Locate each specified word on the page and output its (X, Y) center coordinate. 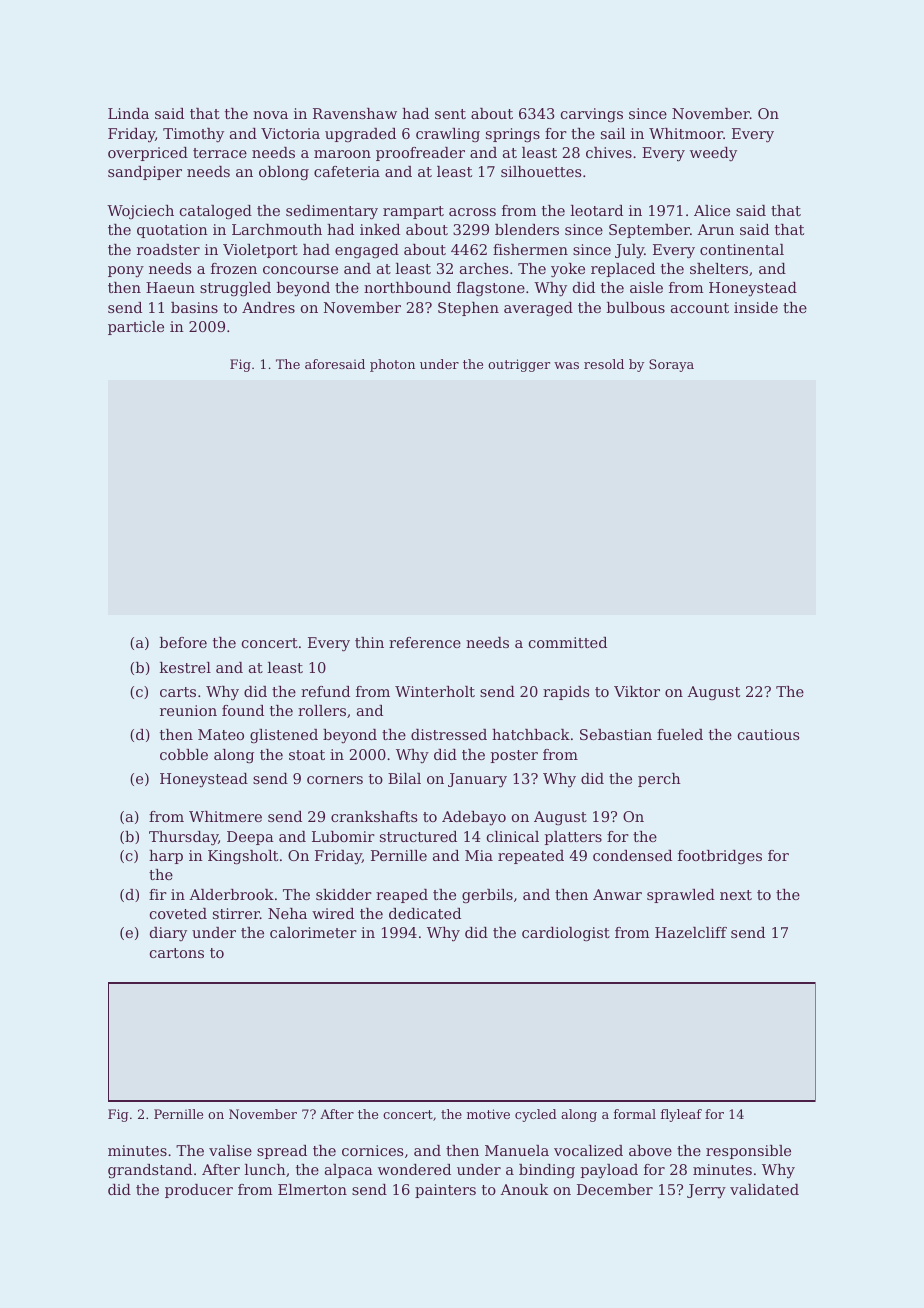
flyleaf (681, 1115)
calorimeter (313, 932)
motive (488, 1114)
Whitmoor (686, 133)
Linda (128, 113)
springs (513, 135)
